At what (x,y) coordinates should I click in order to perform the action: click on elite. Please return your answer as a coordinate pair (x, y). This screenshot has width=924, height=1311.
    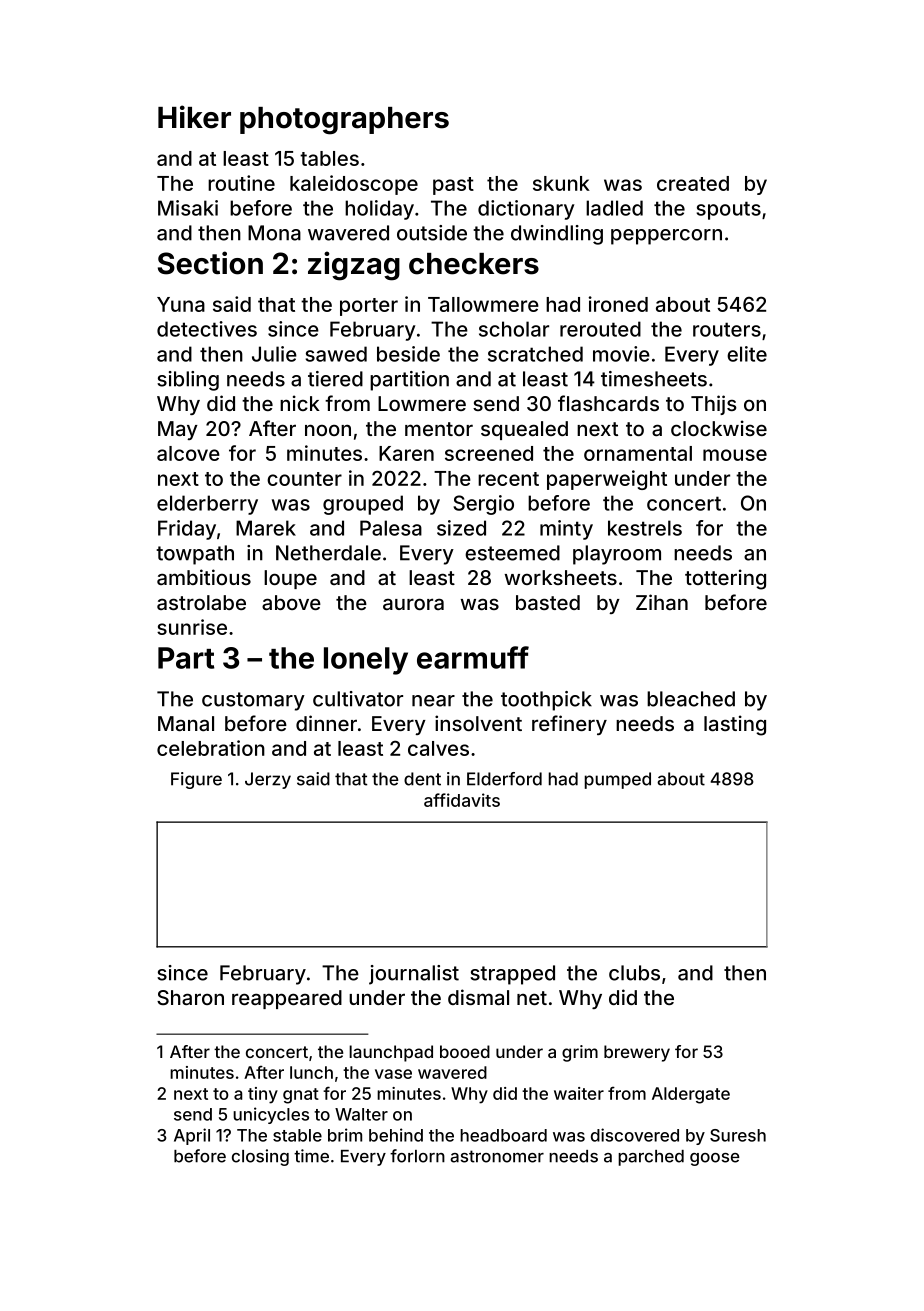
    Looking at the image, I should click on (747, 354).
